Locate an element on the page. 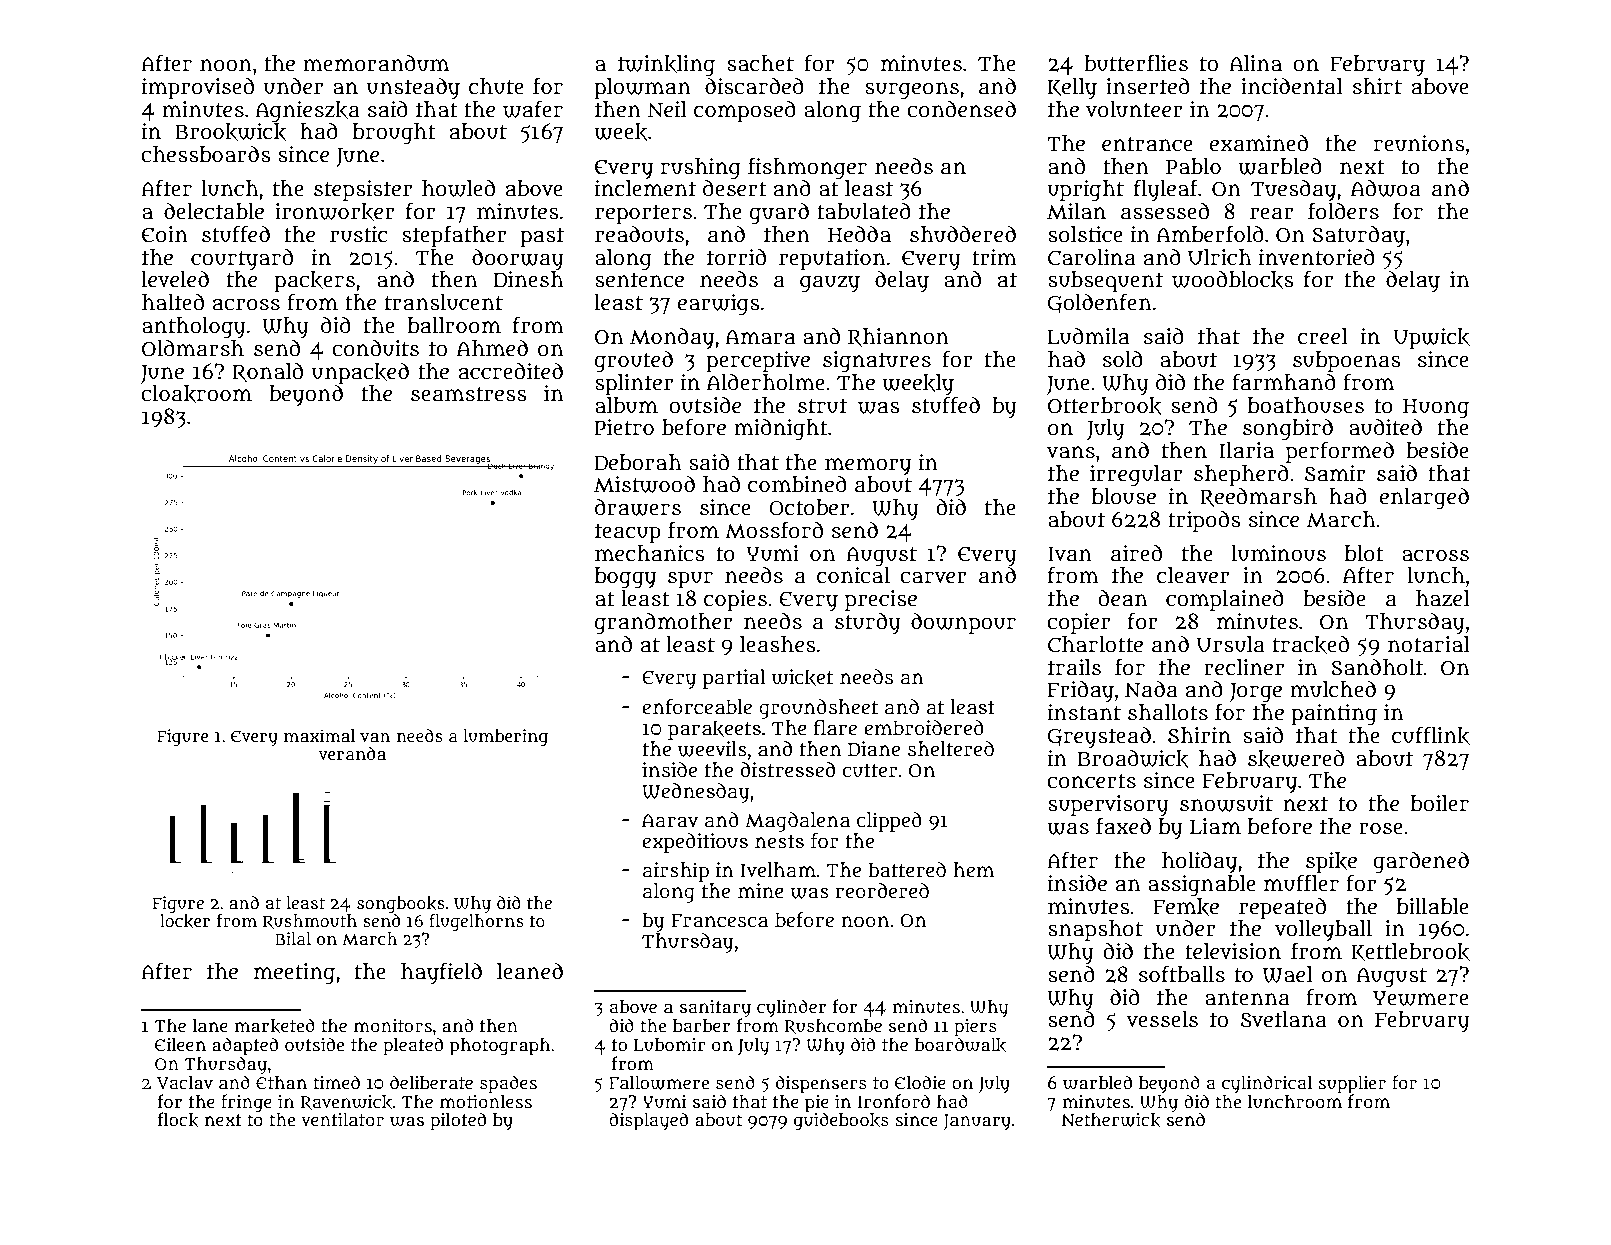 This document has height=1245, width=1611. downpour is located at coordinates (963, 624).
